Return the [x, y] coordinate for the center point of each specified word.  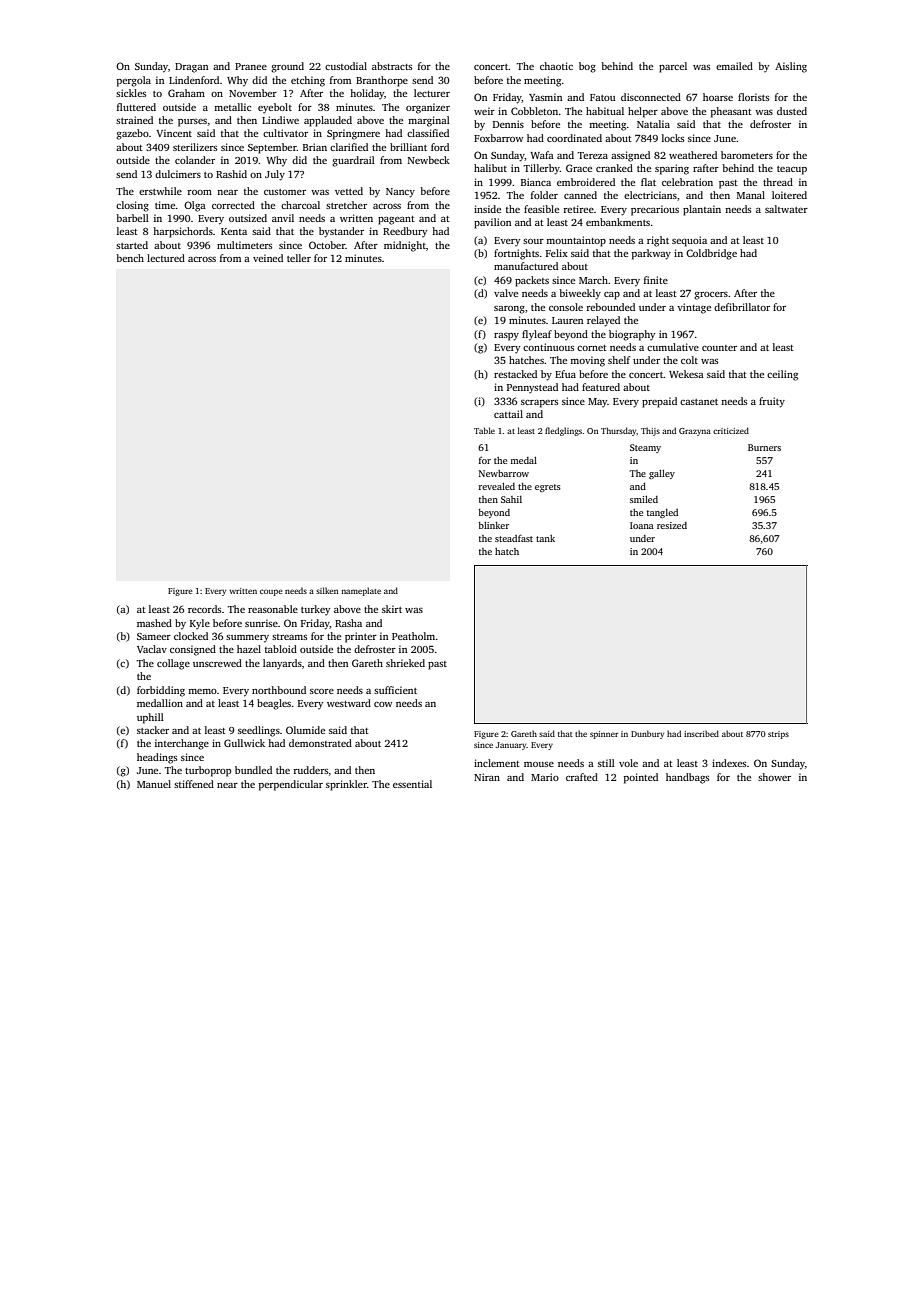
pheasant [731, 112]
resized [672, 525]
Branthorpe [382, 81]
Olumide [305, 730]
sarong [509, 310]
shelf [619, 360]
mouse [539, 764]
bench [130, 258]
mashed [154, 623]
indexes [729, 763]
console [566, 307]
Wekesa [686, 374]
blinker [494, 525]
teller [299, 258]
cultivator [285, 133]
